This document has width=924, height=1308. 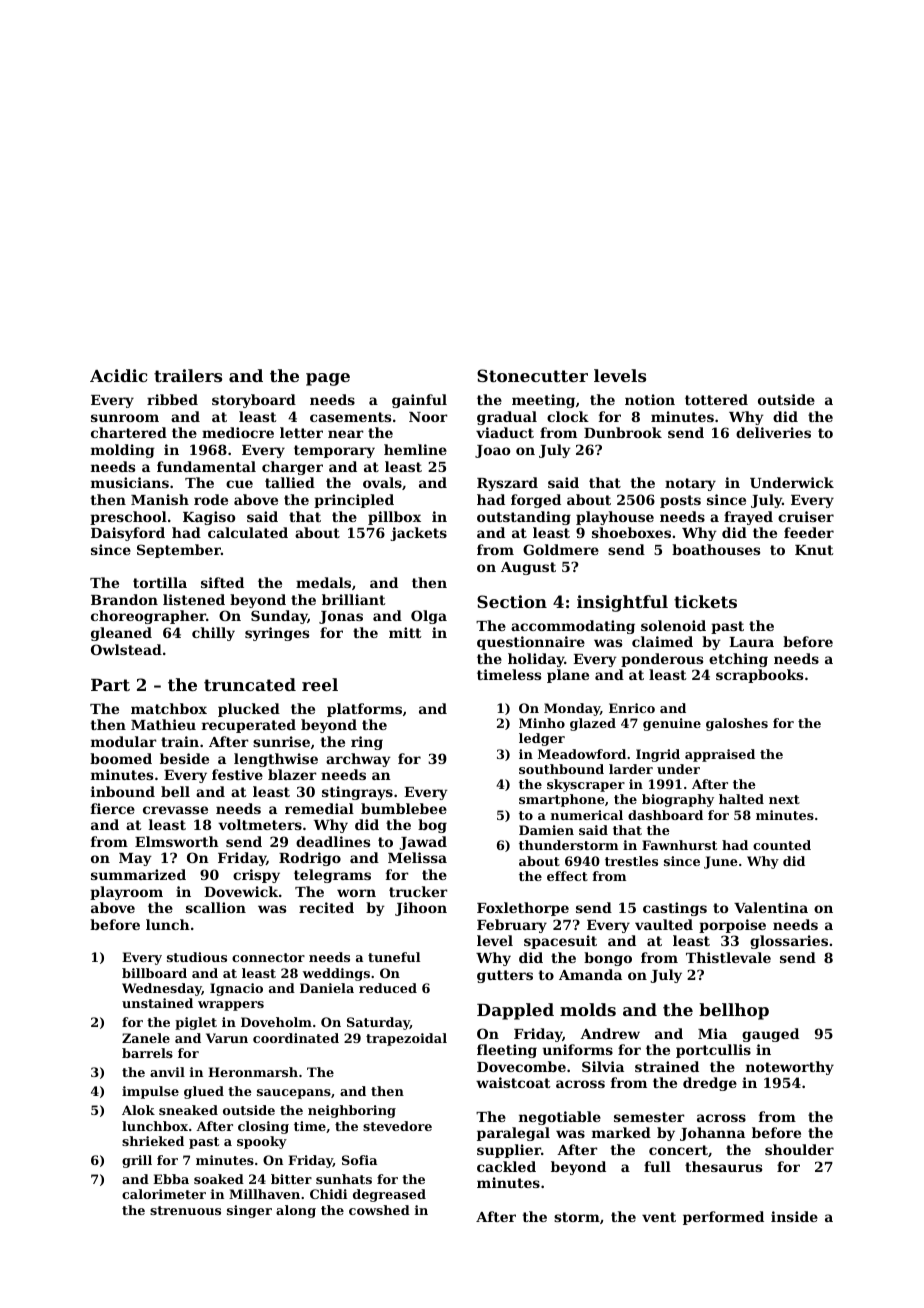 I want to click on thesaurus, so click(x=723, y=1166).
